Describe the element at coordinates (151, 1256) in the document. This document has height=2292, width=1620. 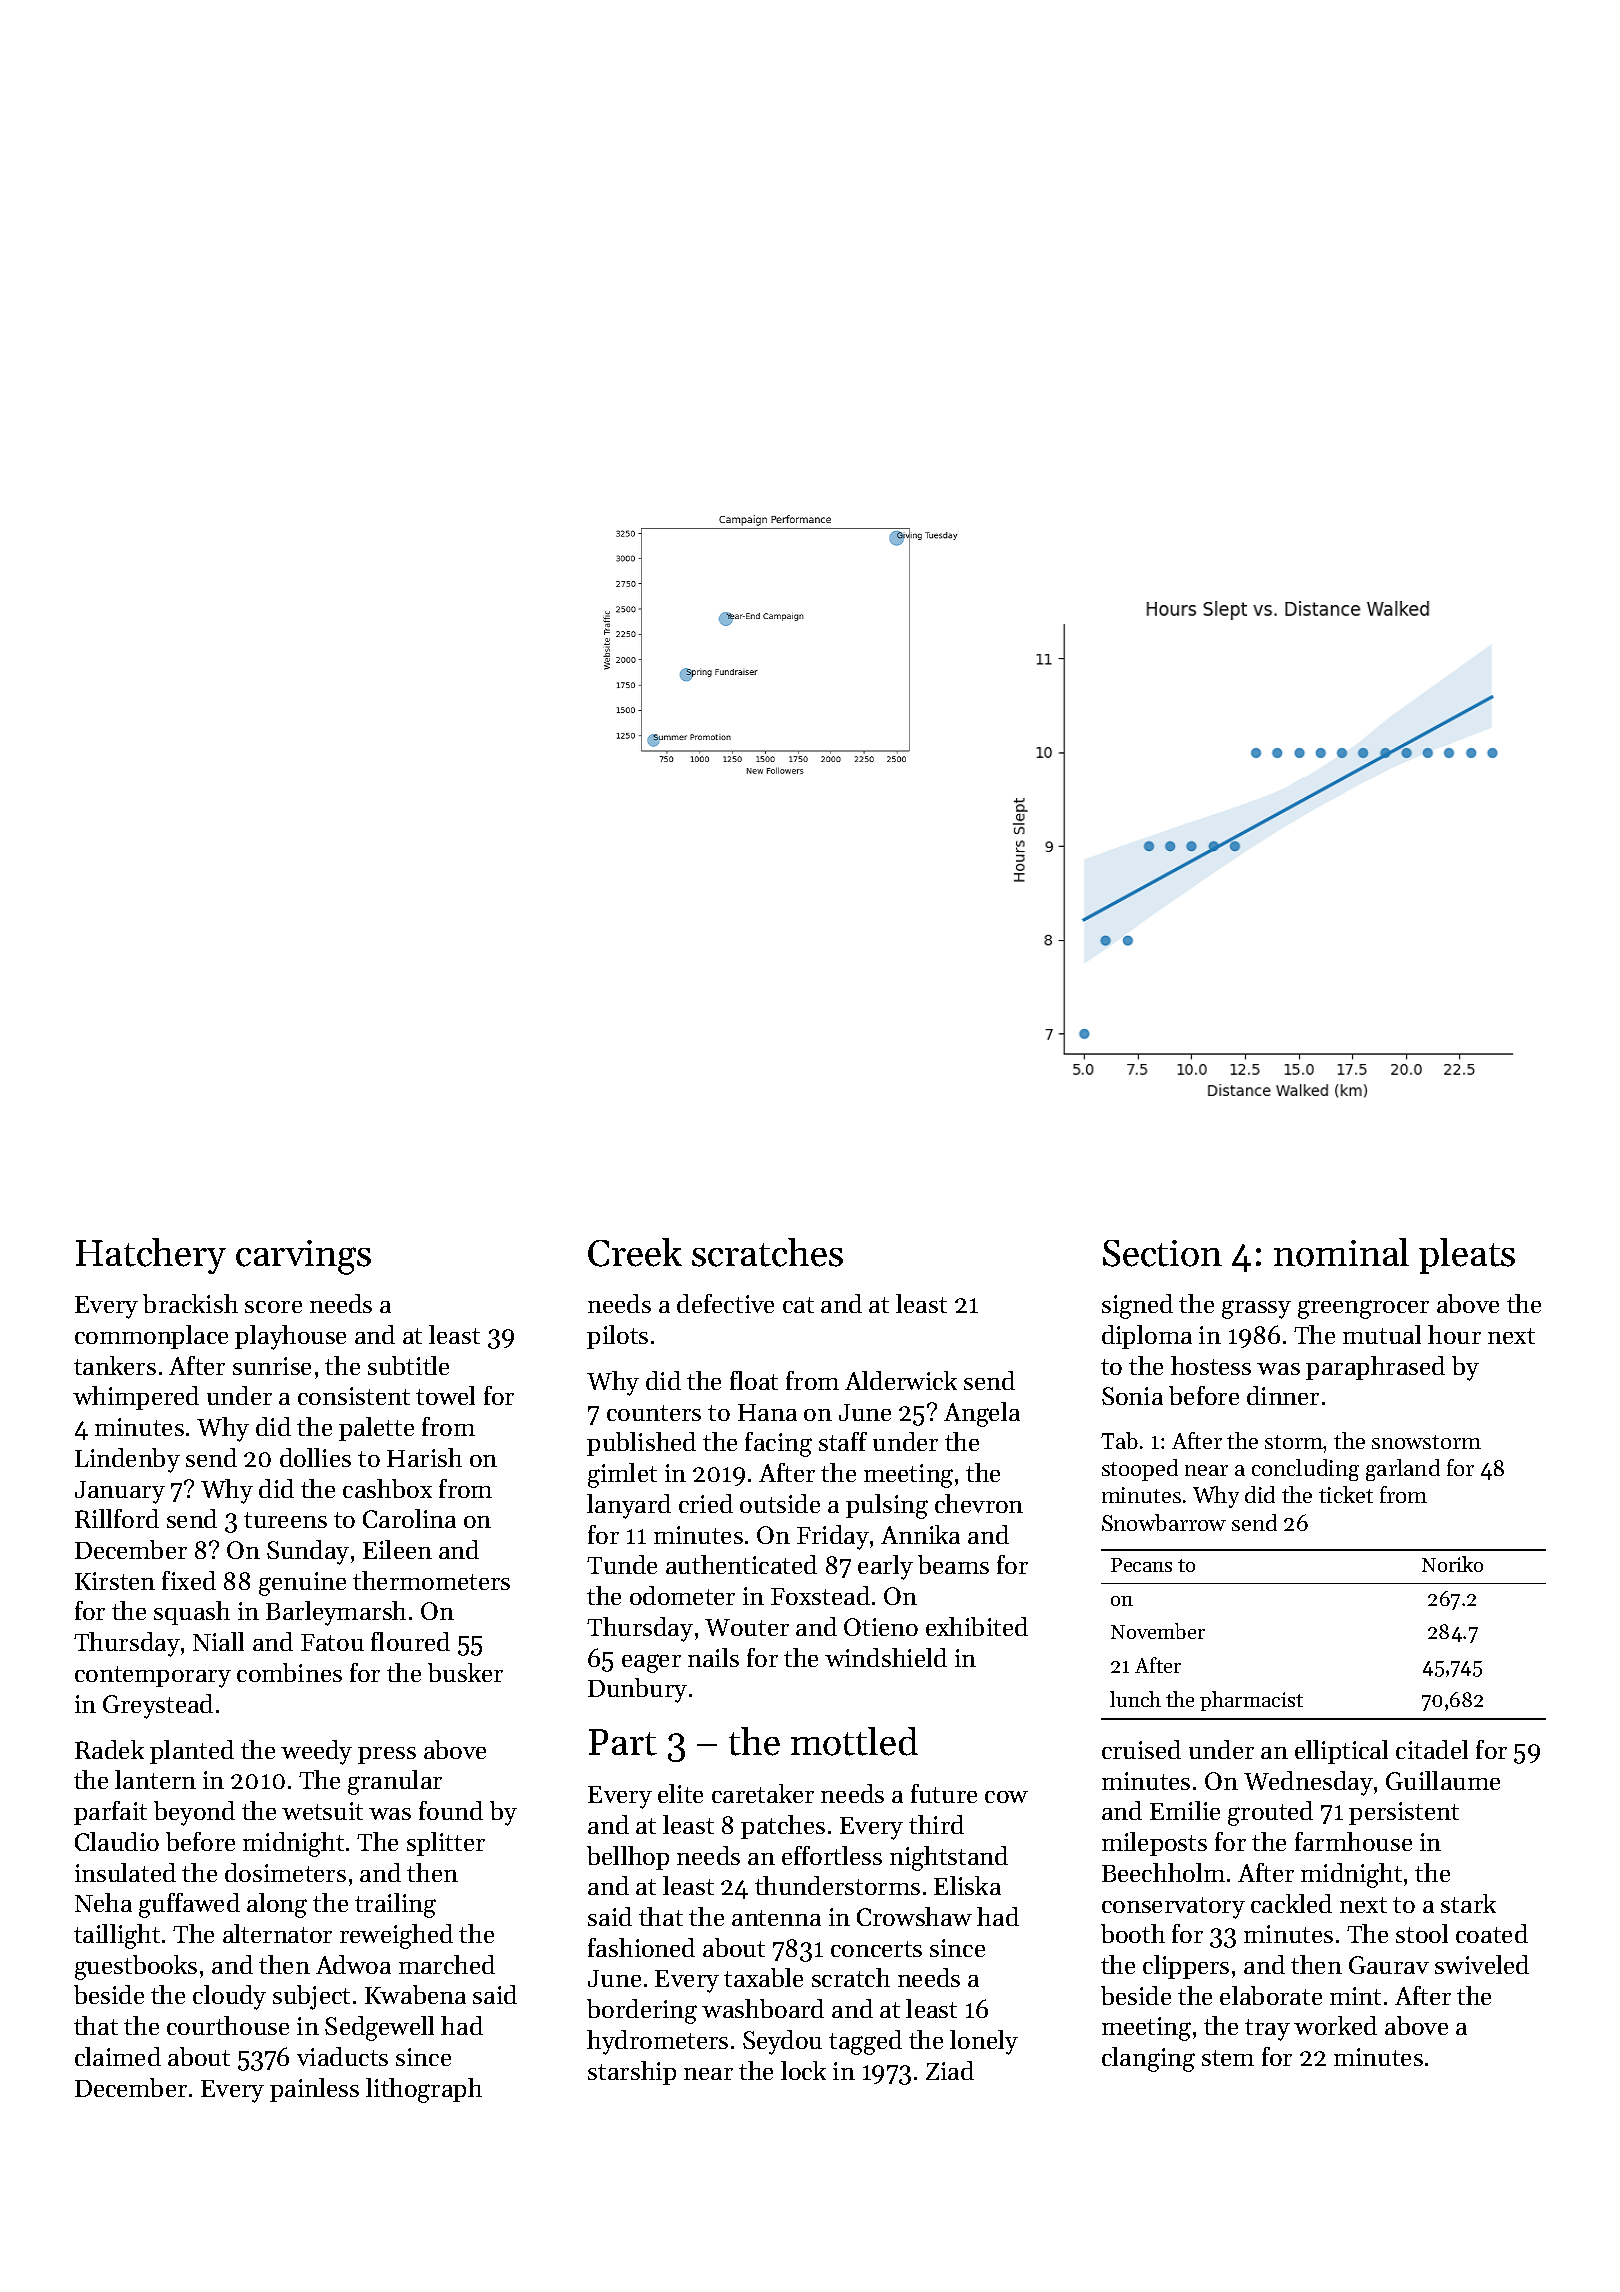
I see `Hatchery` at that location.
